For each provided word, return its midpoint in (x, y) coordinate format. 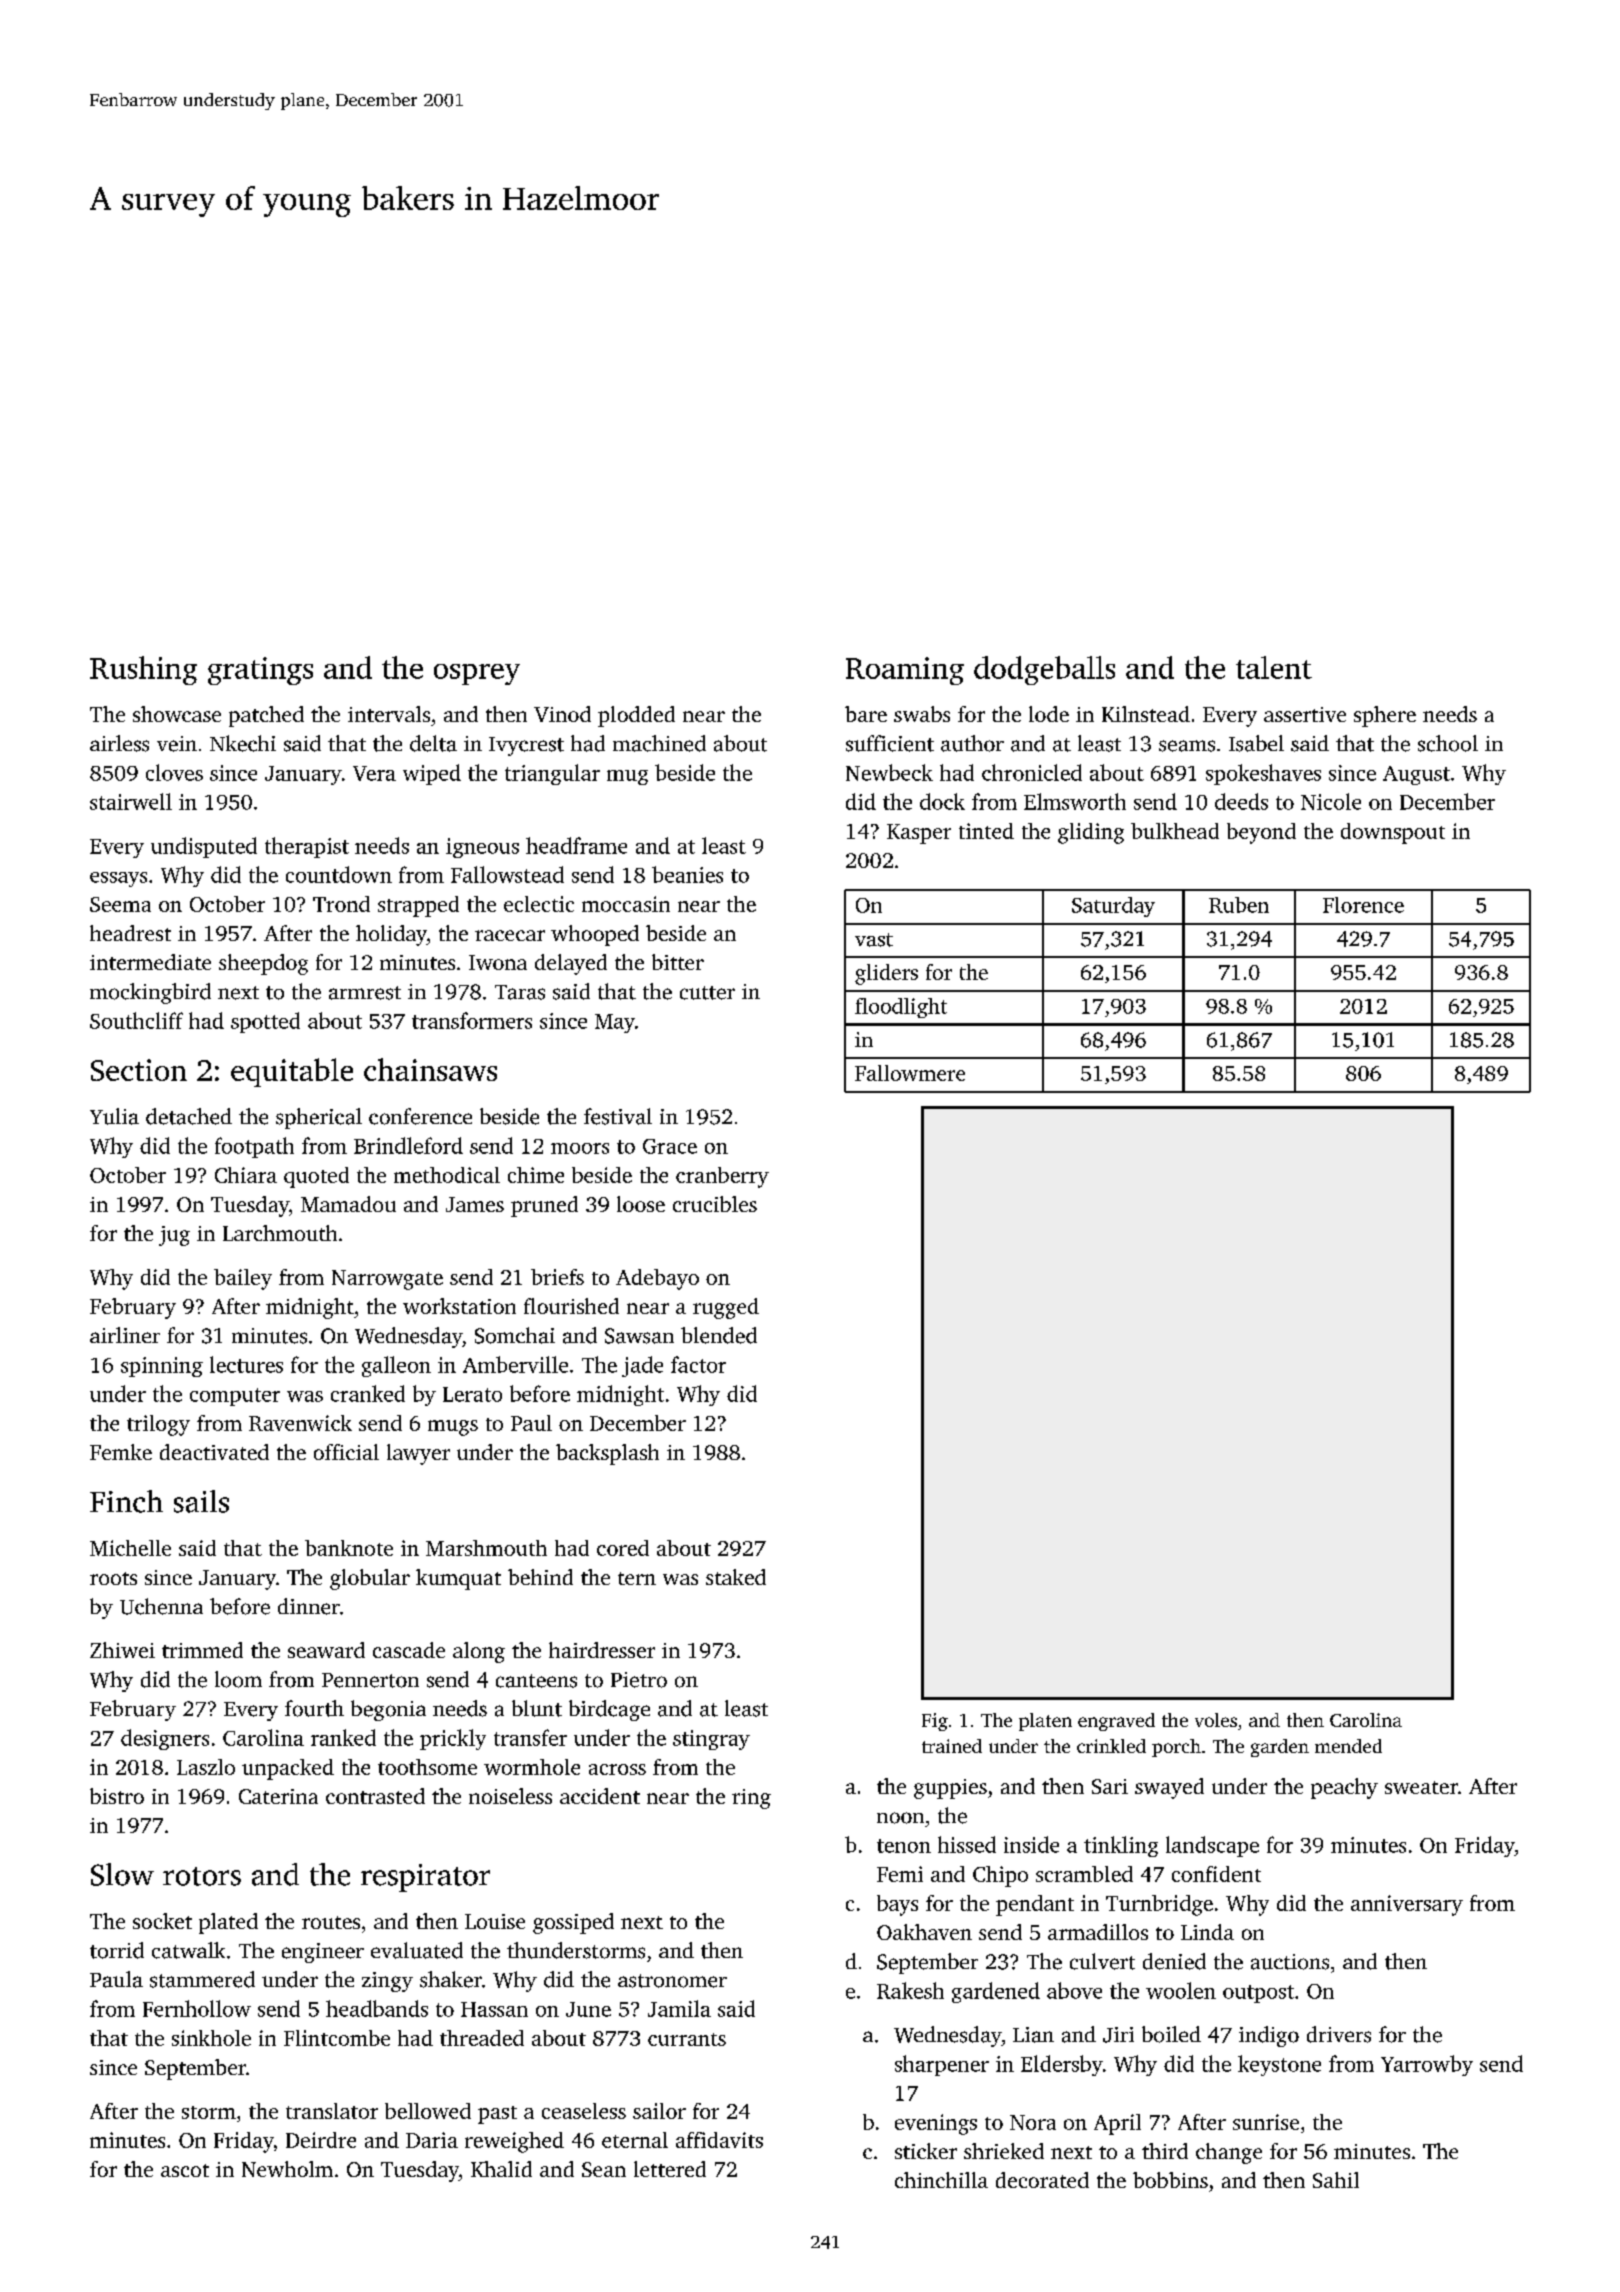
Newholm (287, 2169)
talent (1274, 667)
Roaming (905, 671)
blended (719, 1335)
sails (201, 1501)
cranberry (722, 1177)
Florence (1363, 905)
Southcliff (136, 1020)
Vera (374, 773)
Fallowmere (910, 1073)
